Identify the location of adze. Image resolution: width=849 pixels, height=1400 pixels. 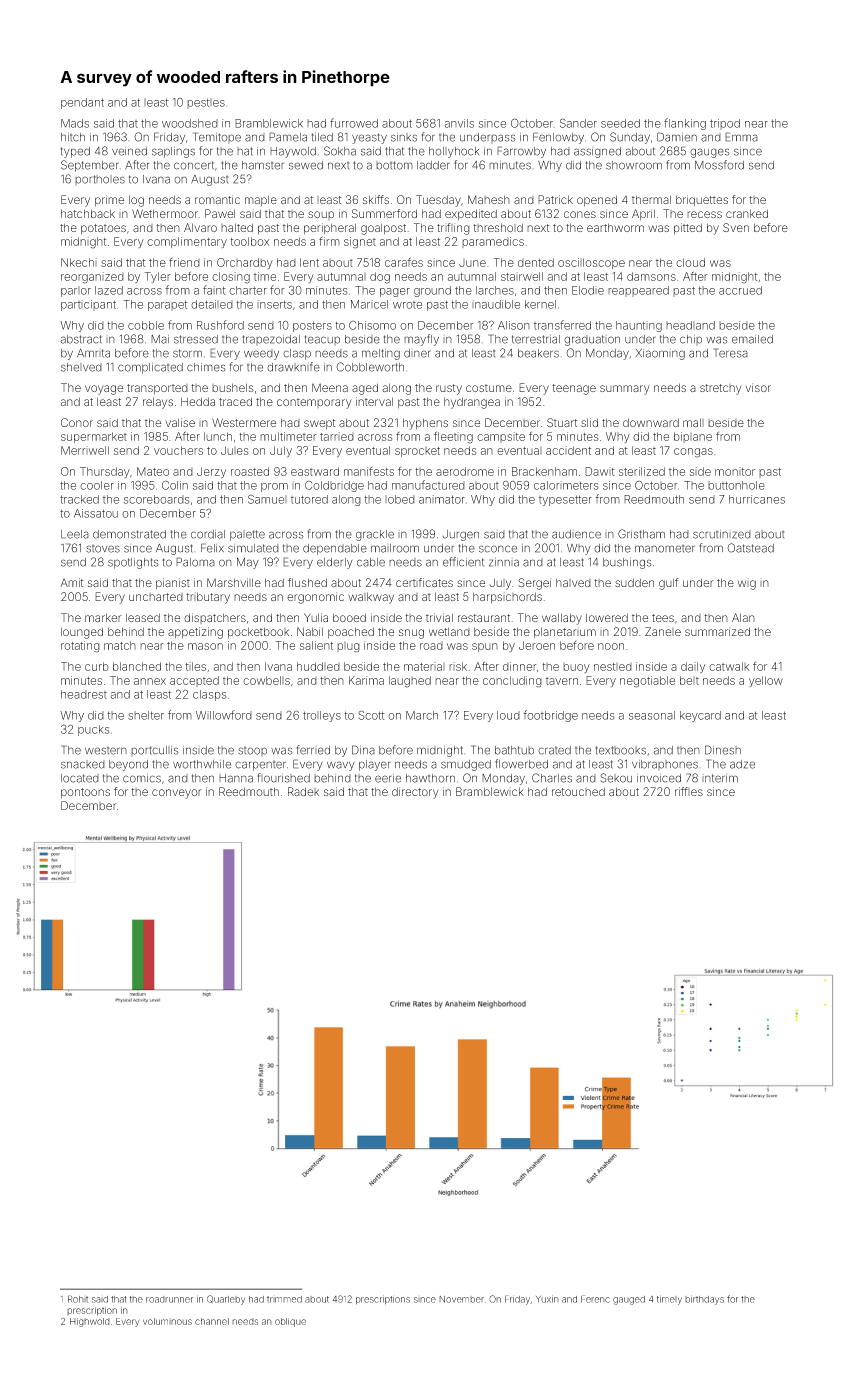
(742, 764).
